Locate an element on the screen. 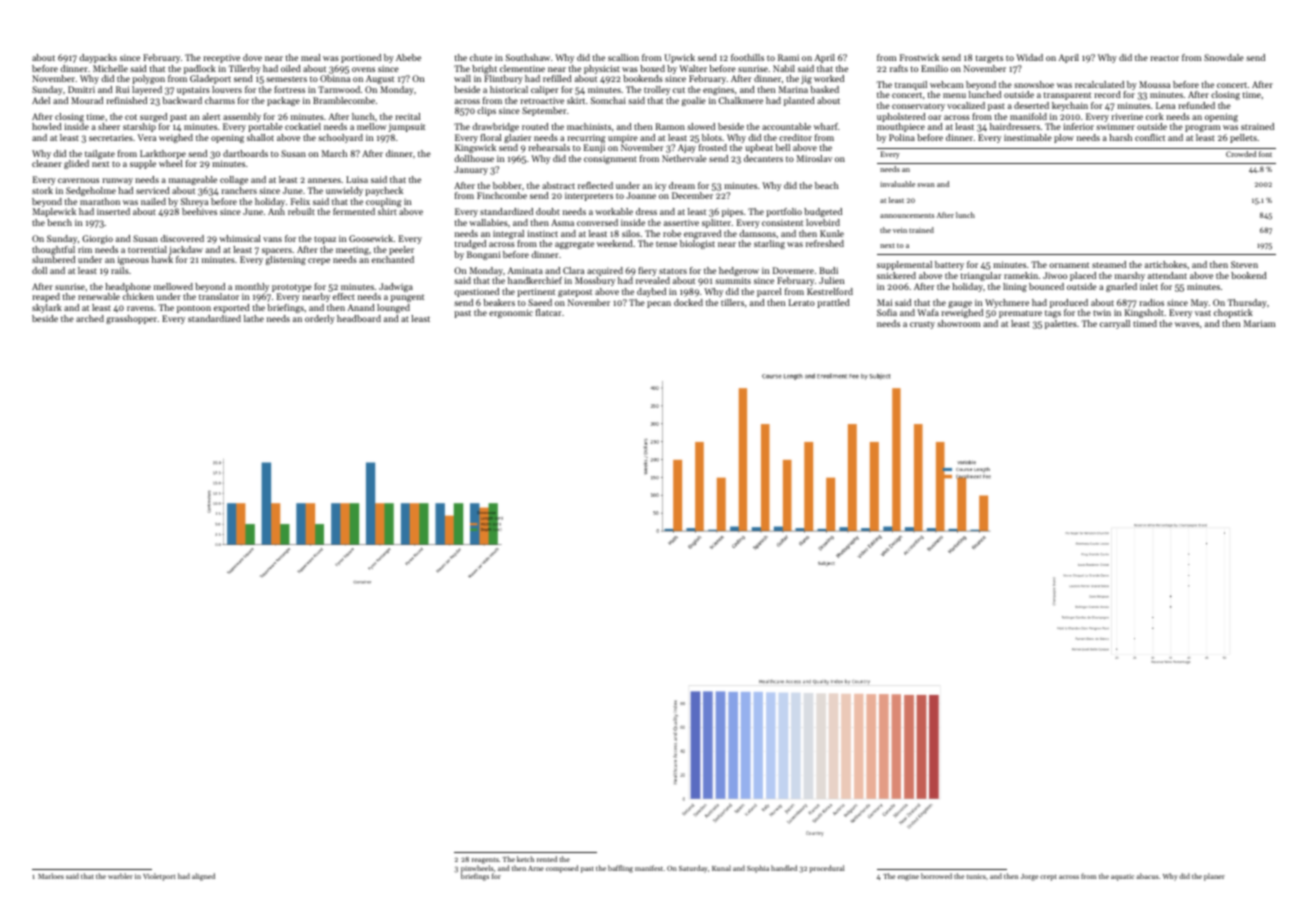 This screenshot has width=1308, height=924. lathe is located at coordinates (254, 318).
